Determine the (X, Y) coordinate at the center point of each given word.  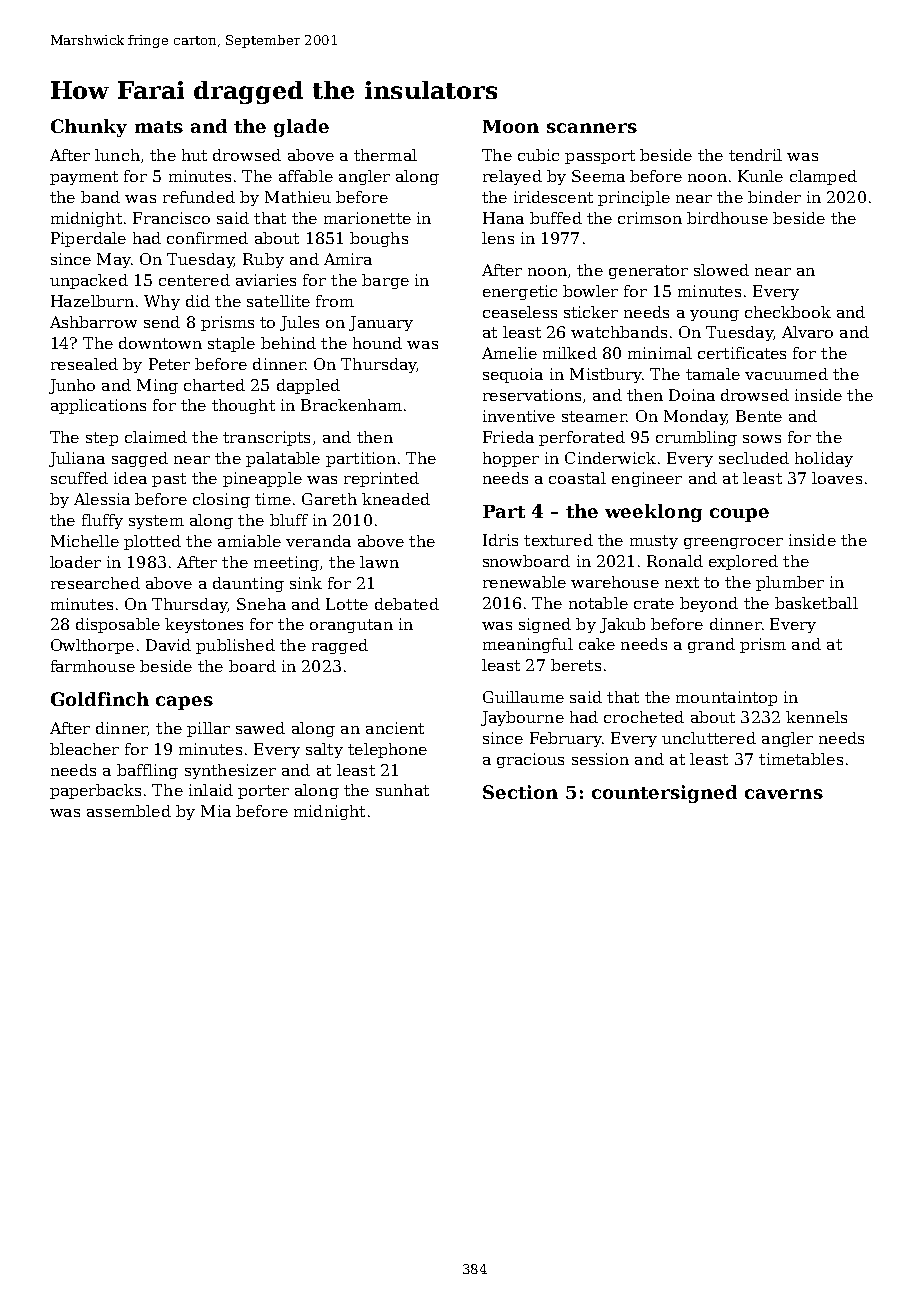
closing (221, 500)
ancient (395, 728)
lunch (117, 155)
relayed (512, 177)
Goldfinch (100, 699)
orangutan (351, 626)
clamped (823, 177)
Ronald (675, 561)
